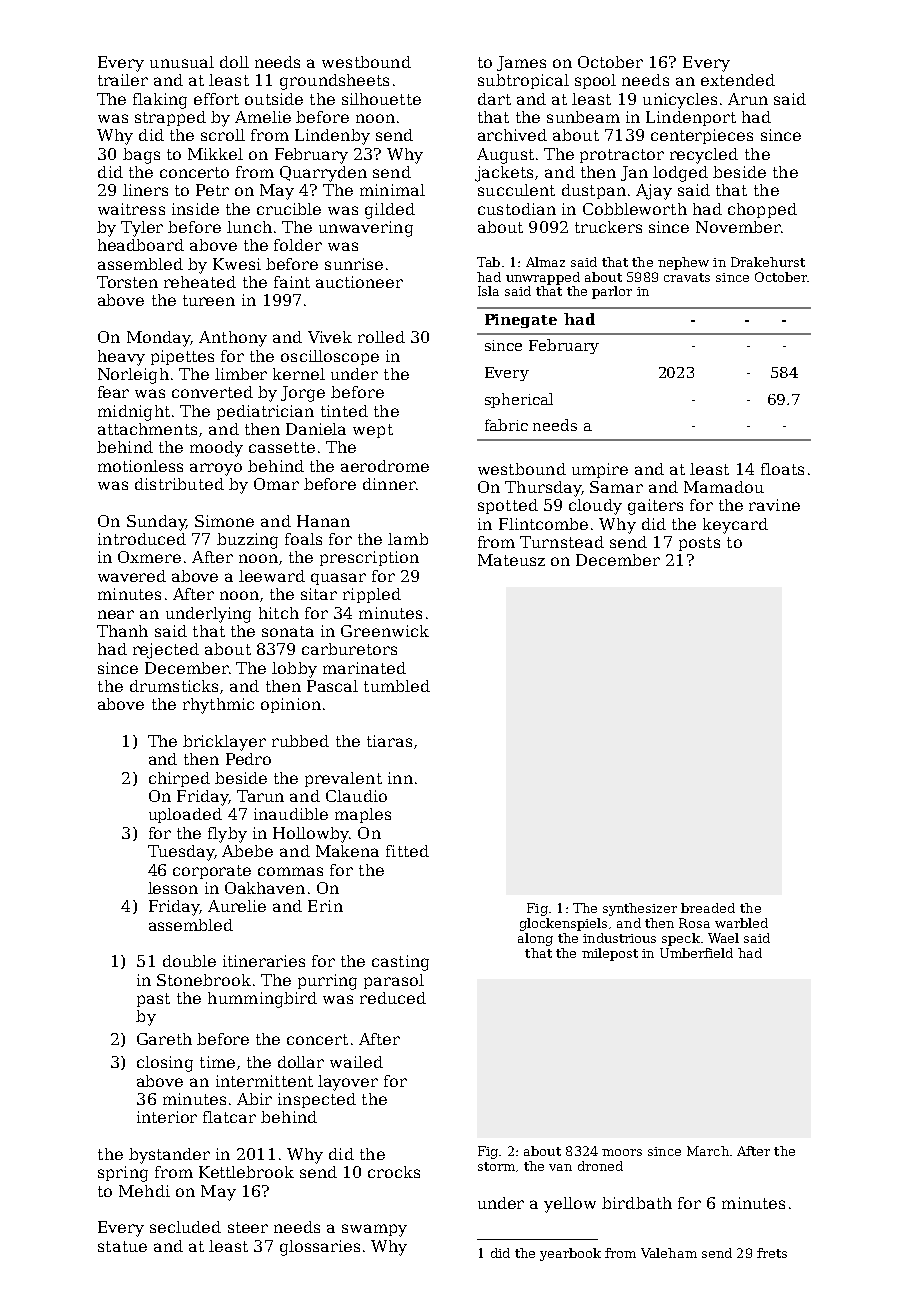 This screenshot has width=908, height=1316. Describe the element at coordinates (640, 909) in the screenshot. I see `synthesizer` at that location.
